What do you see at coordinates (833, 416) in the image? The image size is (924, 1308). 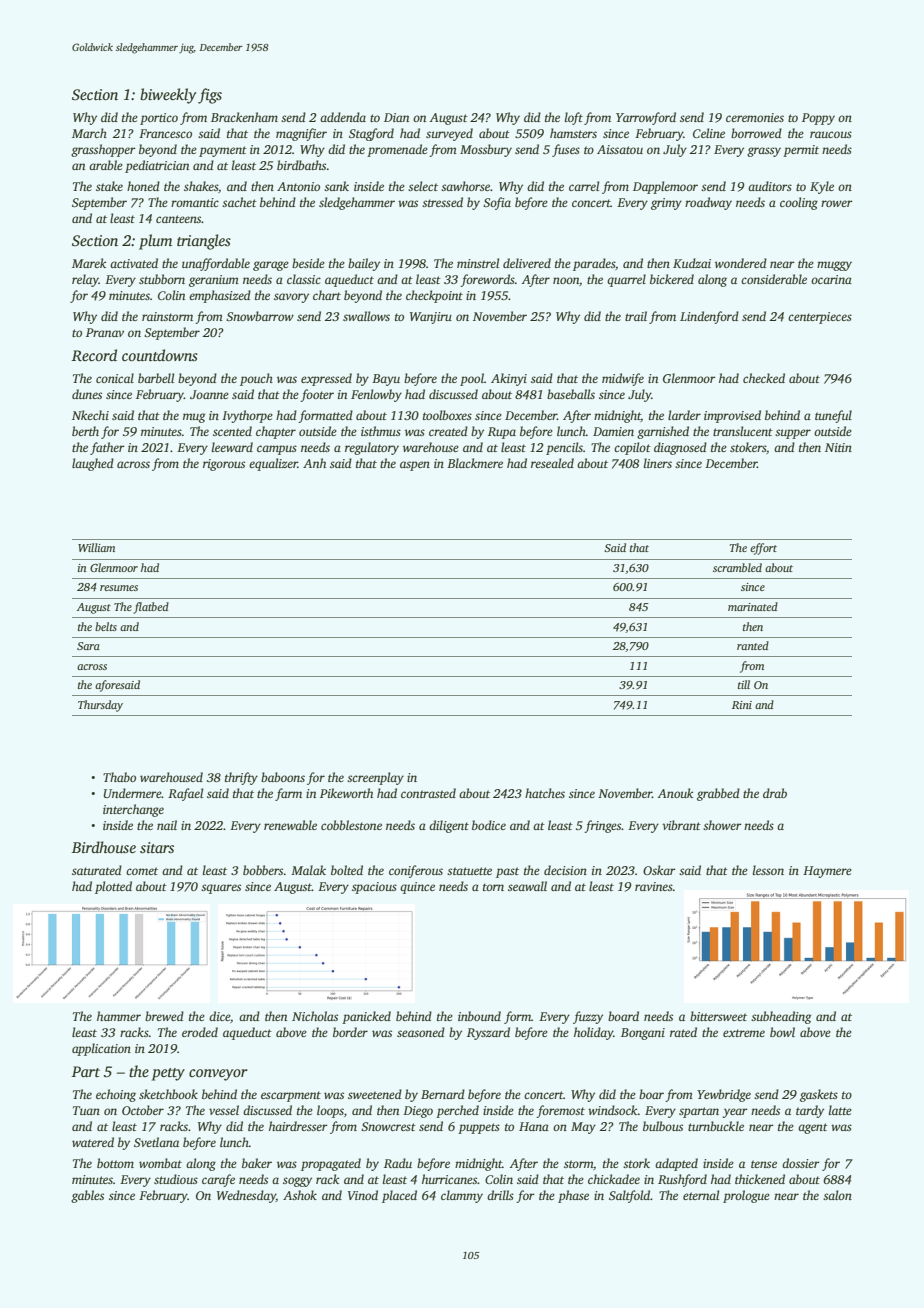 I see `tuneful` at bounding box center [833, 416].
